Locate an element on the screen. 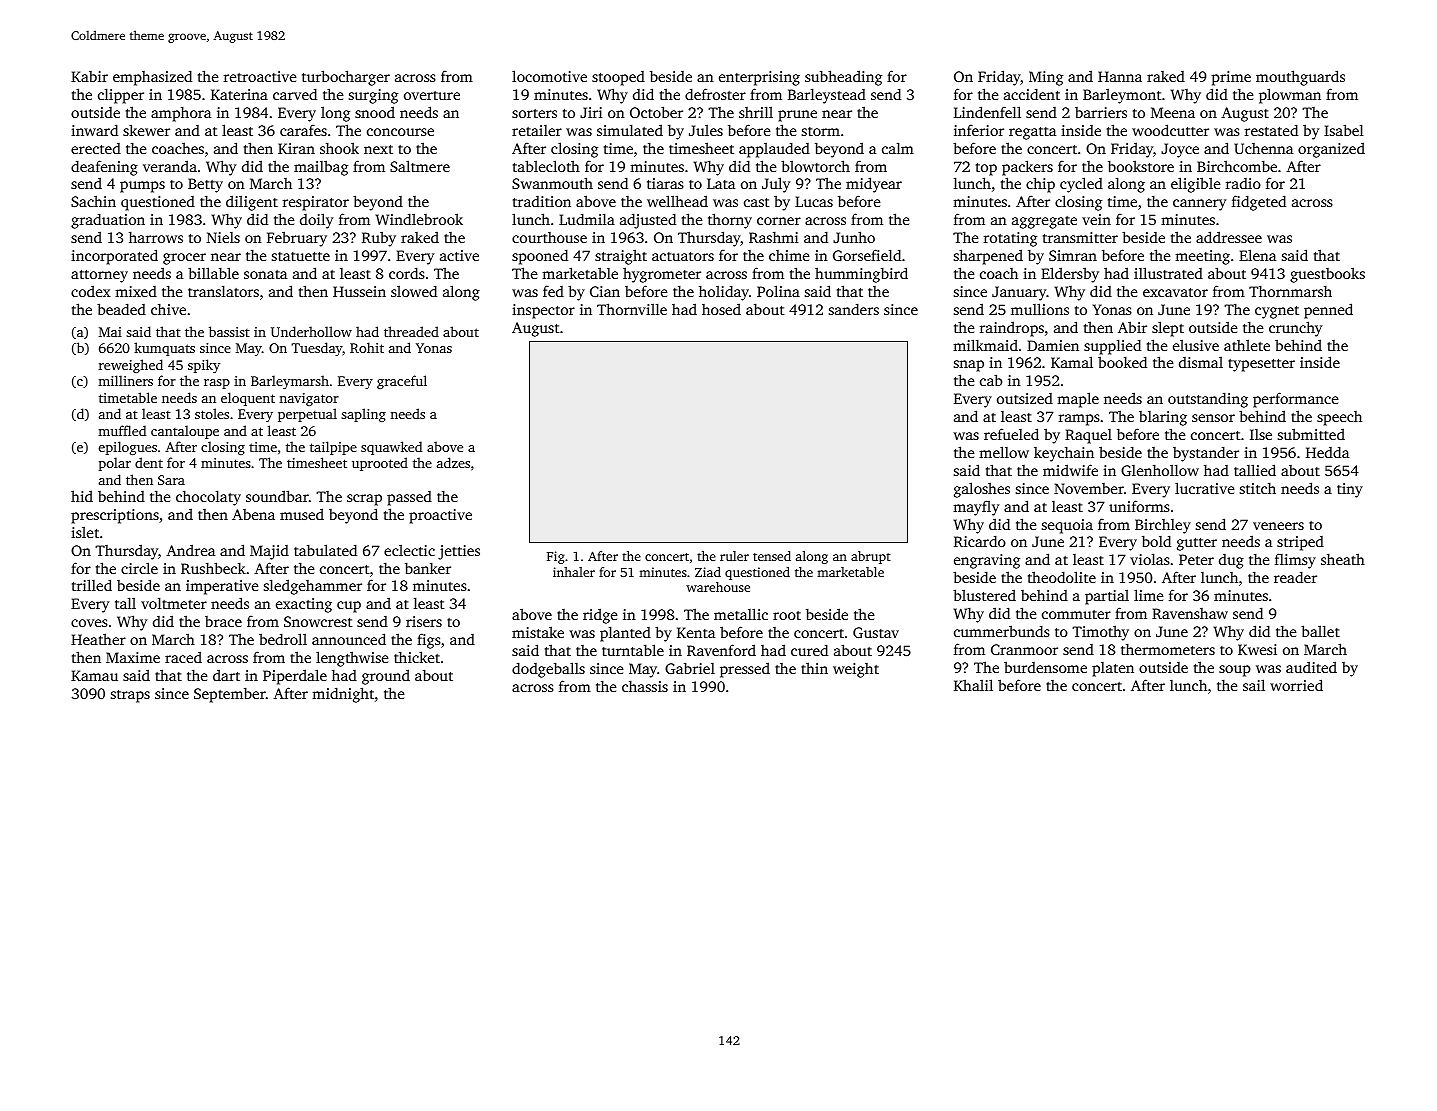  guestbooks is located at coordinates (1327, 275).
